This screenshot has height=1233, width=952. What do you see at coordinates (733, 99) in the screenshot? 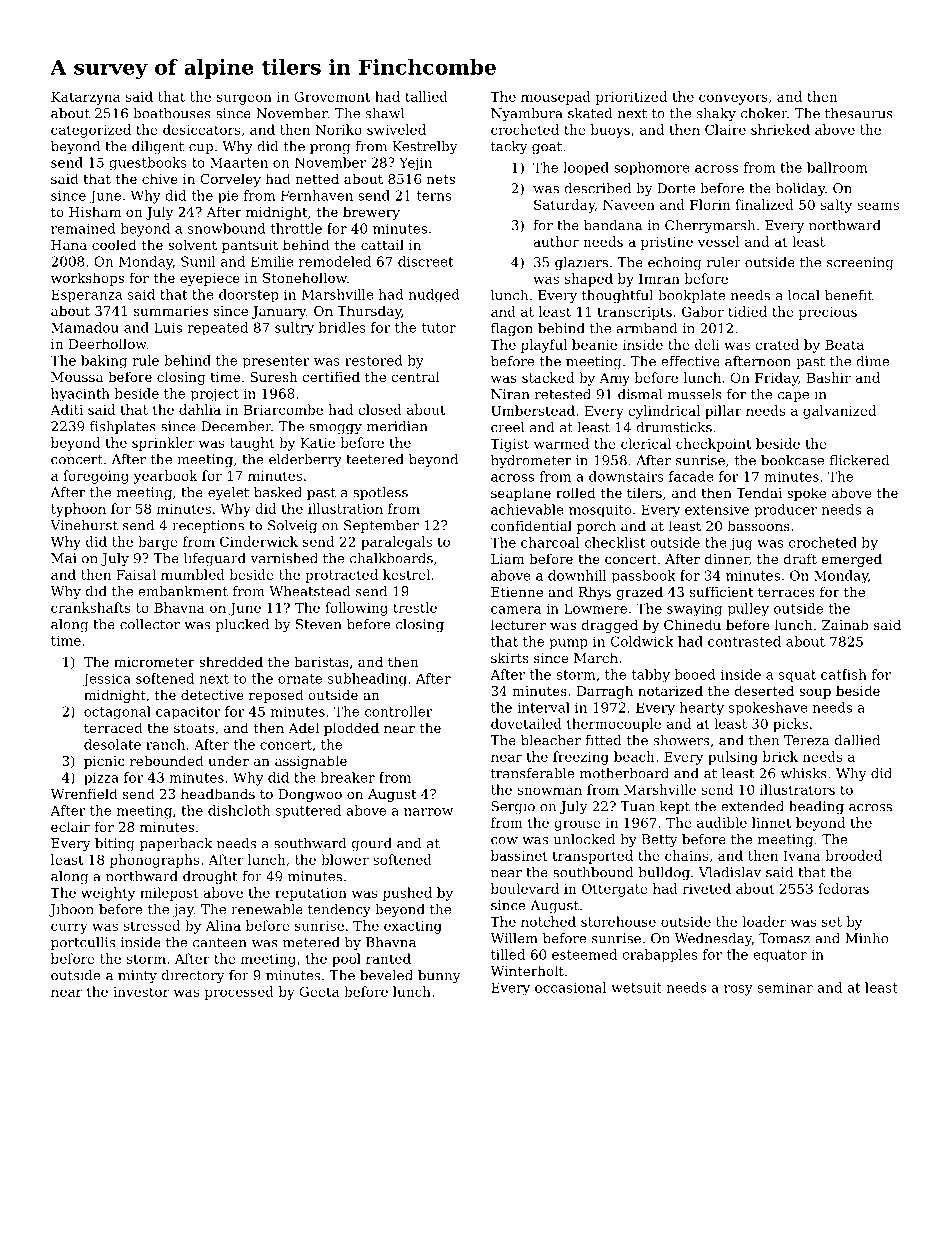
I see `conveyors` at bounding box center [733, 99].
